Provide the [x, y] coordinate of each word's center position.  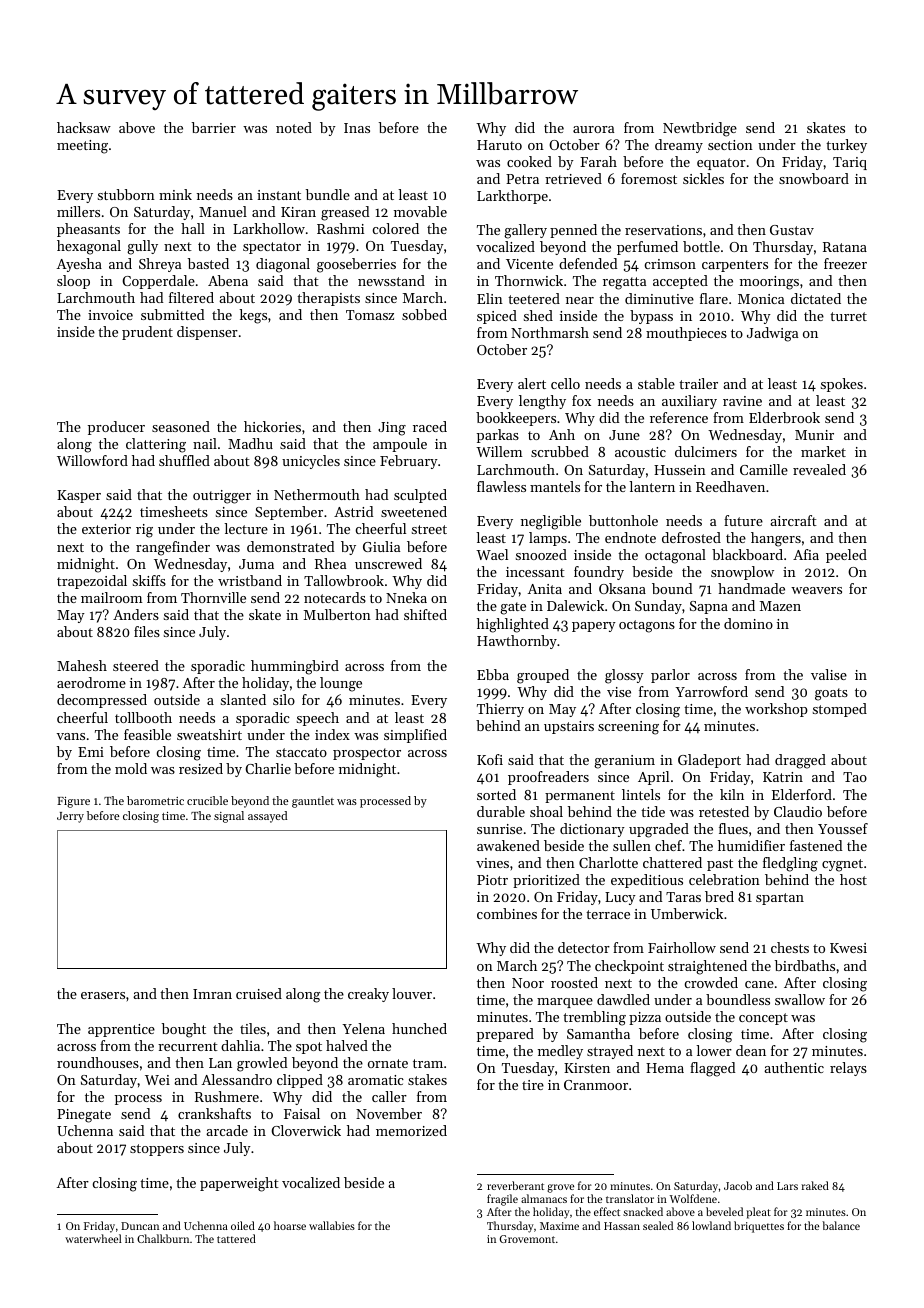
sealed [658, 1225]
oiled [243, 1225]
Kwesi [848, 948]
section [730, 145]
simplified [415, 736]
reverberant [515, 1185]
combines [507, 913]
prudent [147, 333]
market [823, 451]
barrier [214, 127]
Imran [212, 994]
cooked [529, 161]
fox [581, 400]
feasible [147, 734]
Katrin [783, 777]
